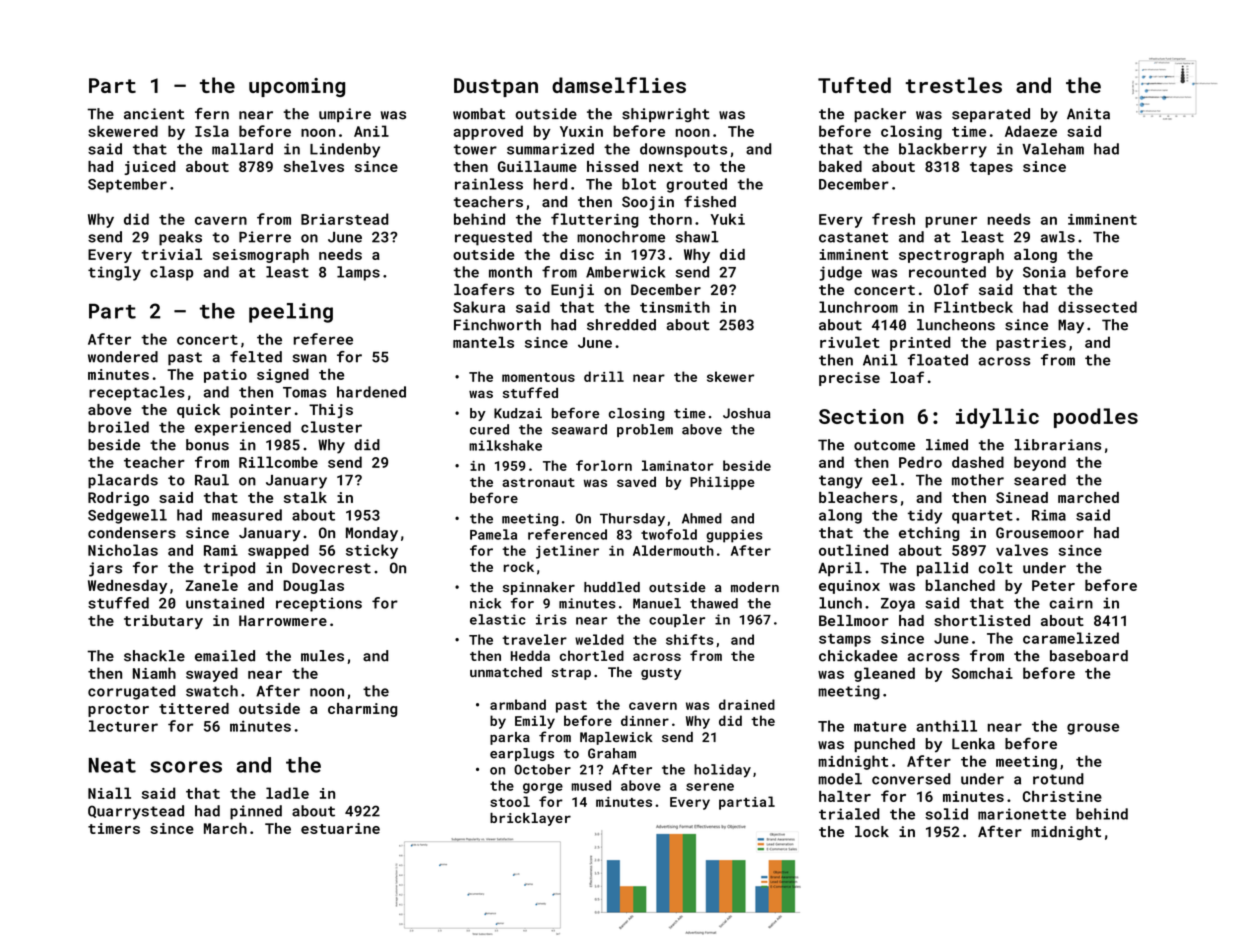  What do you see at coordinates (345, 219) in the page?
I see `Briarstead` at bounding box center [345, 219].
